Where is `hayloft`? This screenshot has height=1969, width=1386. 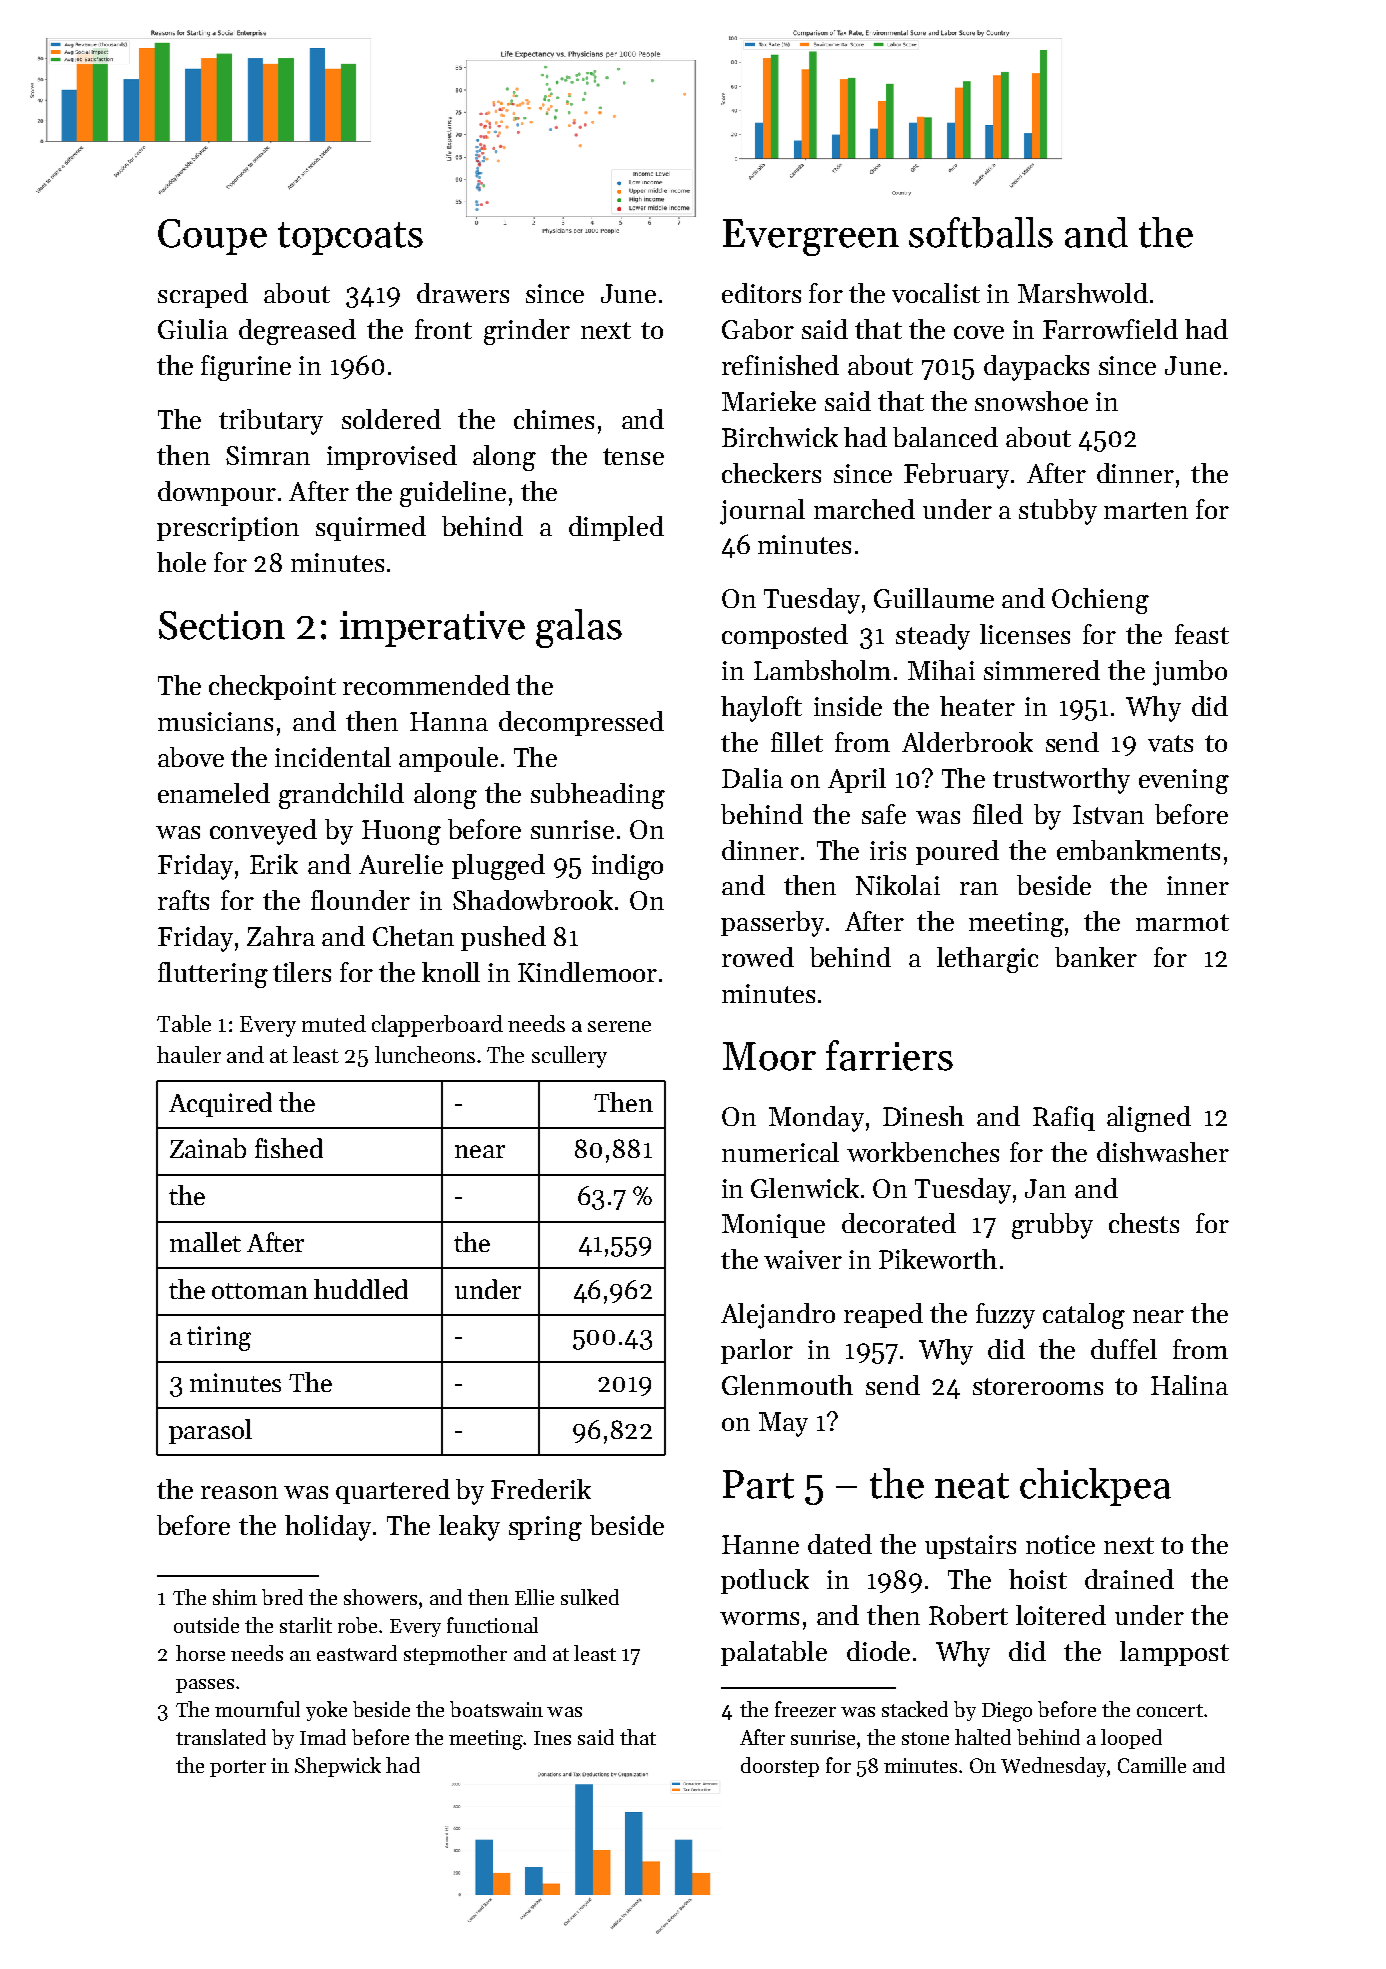 hayloft is located at coordinates (761, 709).
